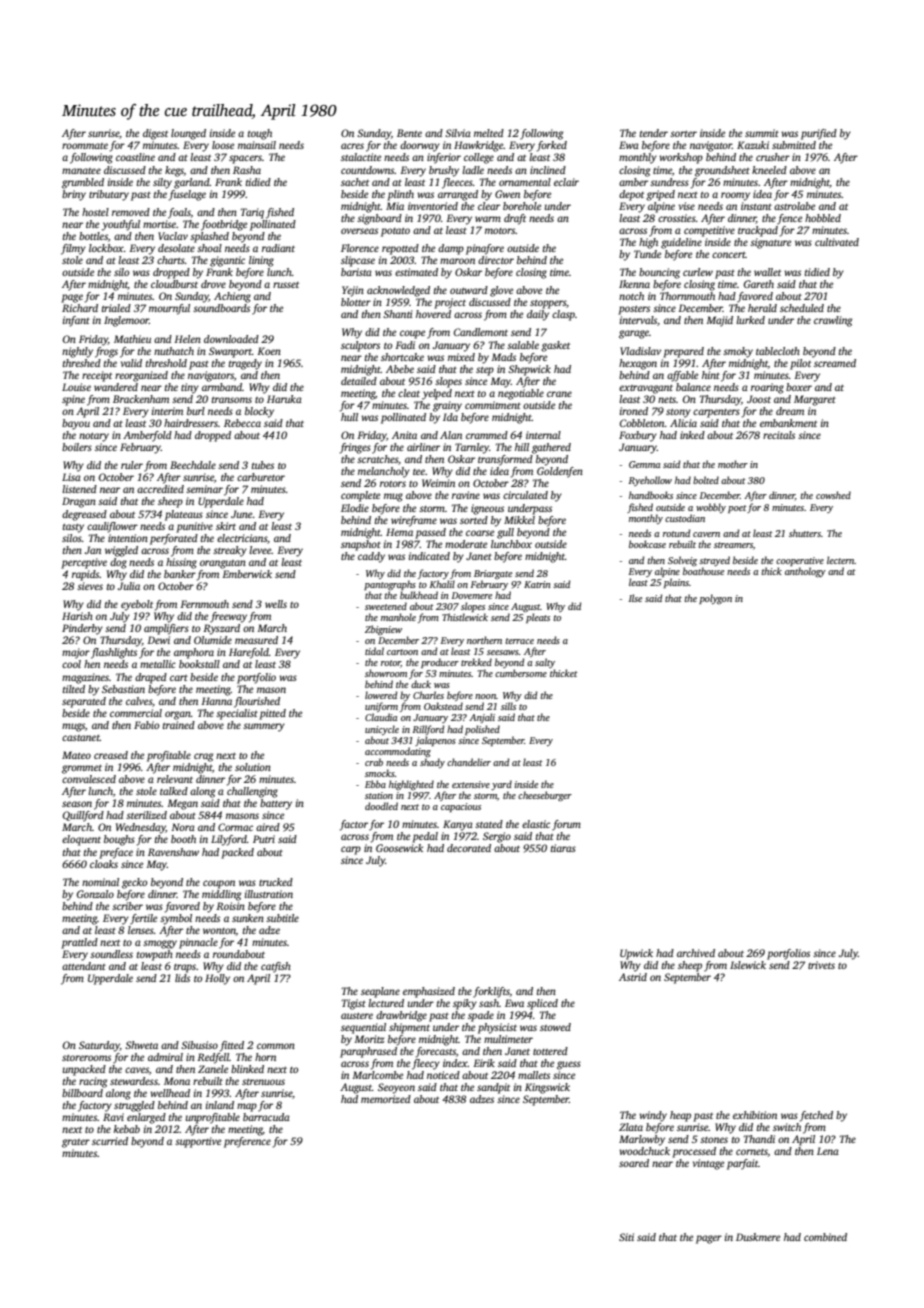 The width and height of the document is (924, 1308). Describe the element at coordinates (497, 837) in the document. I see `Sergio` at that location.
